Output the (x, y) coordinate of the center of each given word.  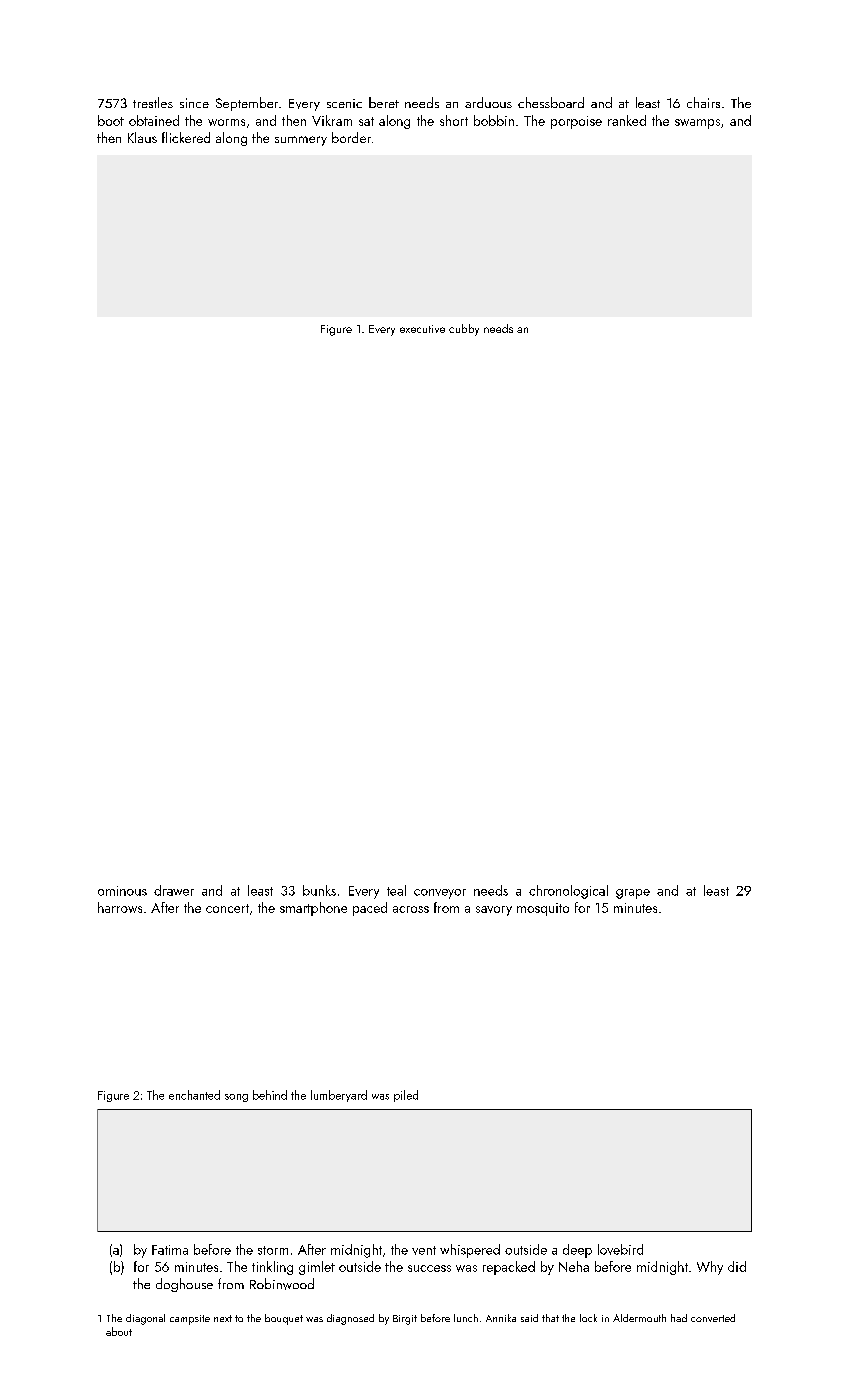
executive (422, 329)
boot (111, 120)
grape (633, 894)
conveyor (440, 894)
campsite (190, 1320)
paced (370, 909)
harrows (120, 907)
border (351, 137)
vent (424, 1250)
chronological (568, 892)
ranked (627, 120)
